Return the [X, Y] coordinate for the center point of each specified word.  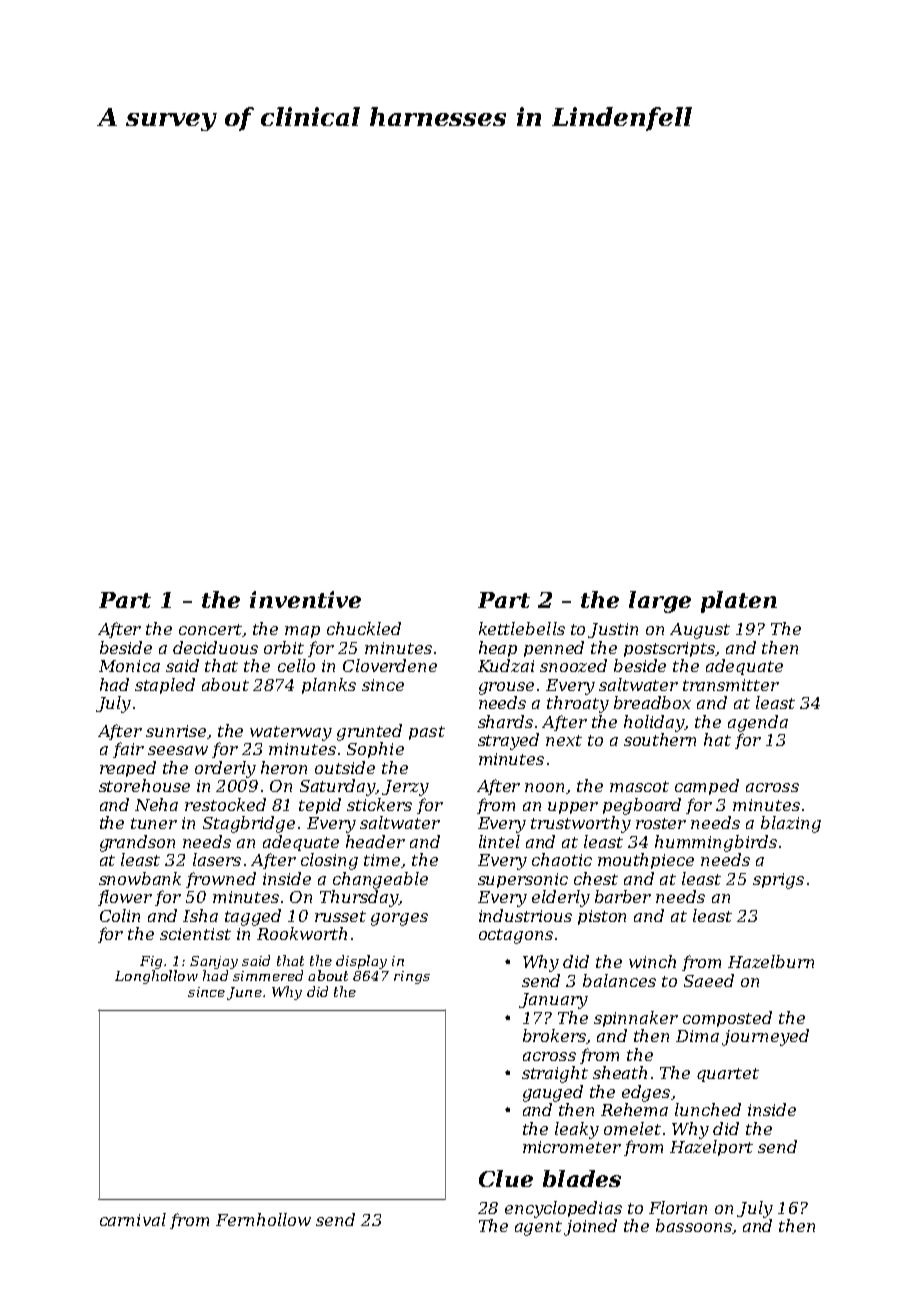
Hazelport [711, 1148]
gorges [399, 919]
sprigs [778, 881]
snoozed [573, 665]
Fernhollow [263, 1219]
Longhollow [156, 977]
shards [505, 721]
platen [739, 602]
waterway [291, 733]
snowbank [140, 878]
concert [210, 629]
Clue [506, 1178]
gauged [553, 1093]
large [660, 602]
